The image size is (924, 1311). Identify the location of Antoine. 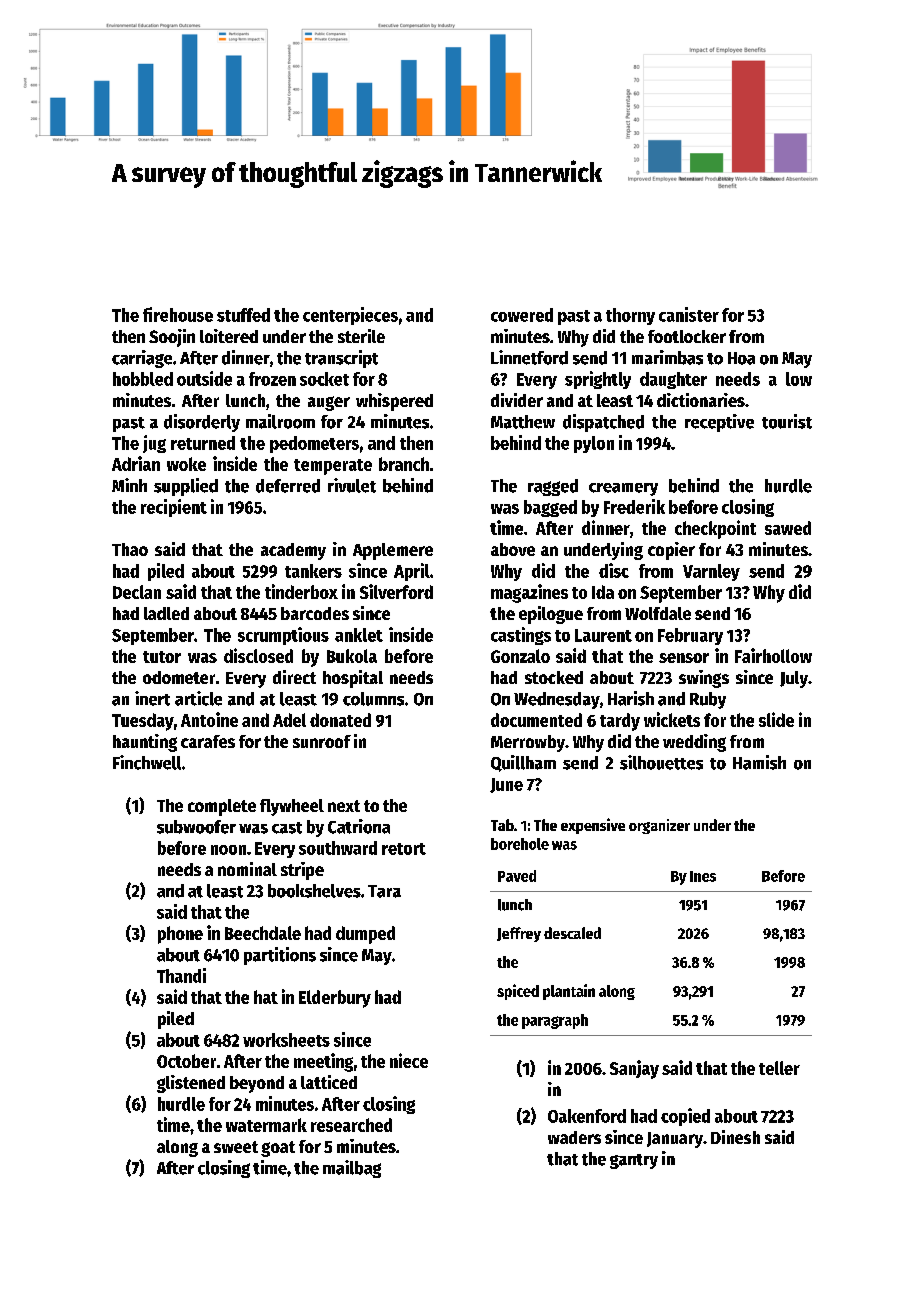
(209, 719).
